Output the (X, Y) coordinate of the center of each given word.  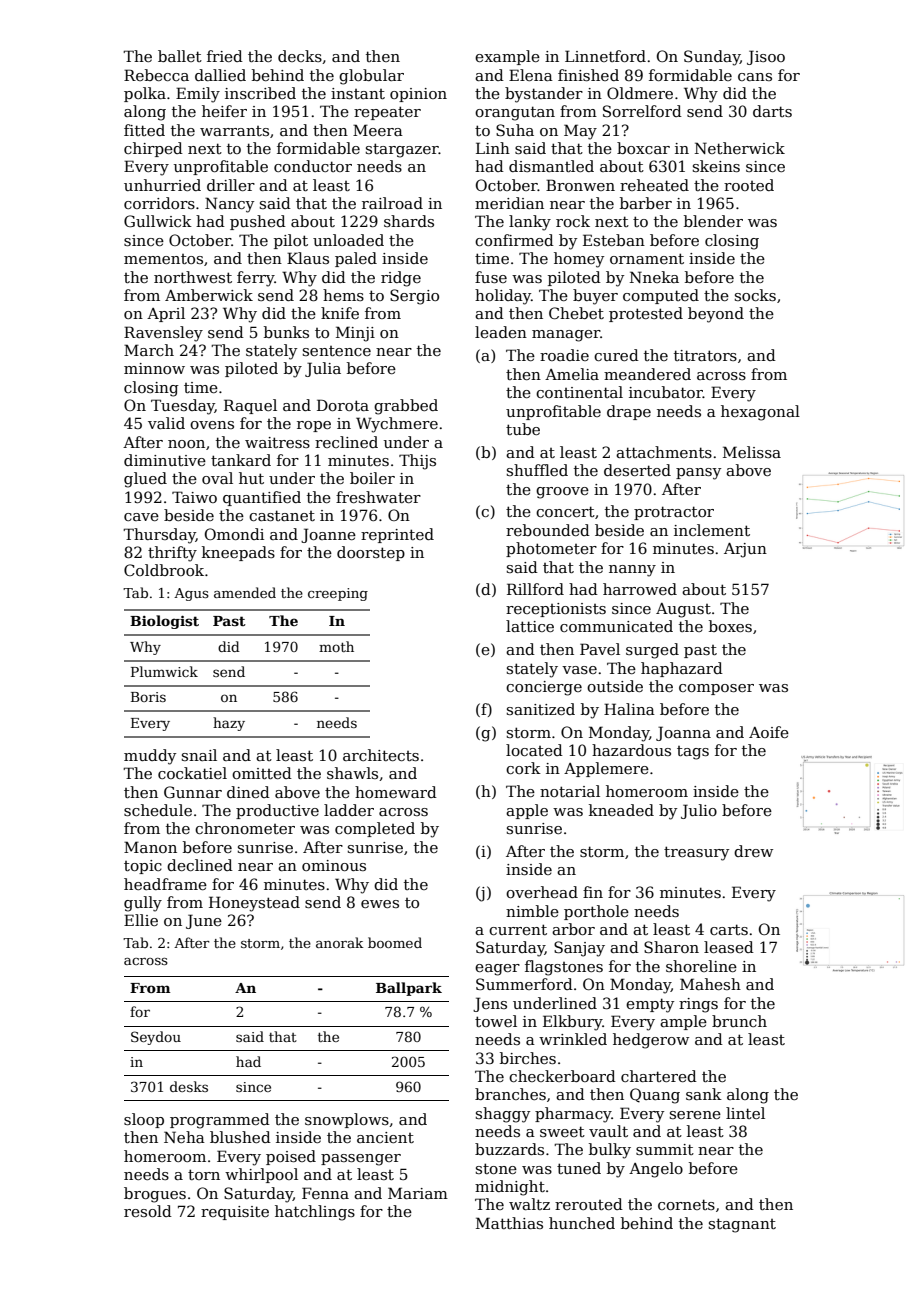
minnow (154, 368)
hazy (229, 724)
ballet (180, 56)
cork (523, 768)
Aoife (769, 732)
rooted (749, 185)
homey (579, 260)
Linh (493, 148)
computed (661, 296)
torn (204, 1174)
